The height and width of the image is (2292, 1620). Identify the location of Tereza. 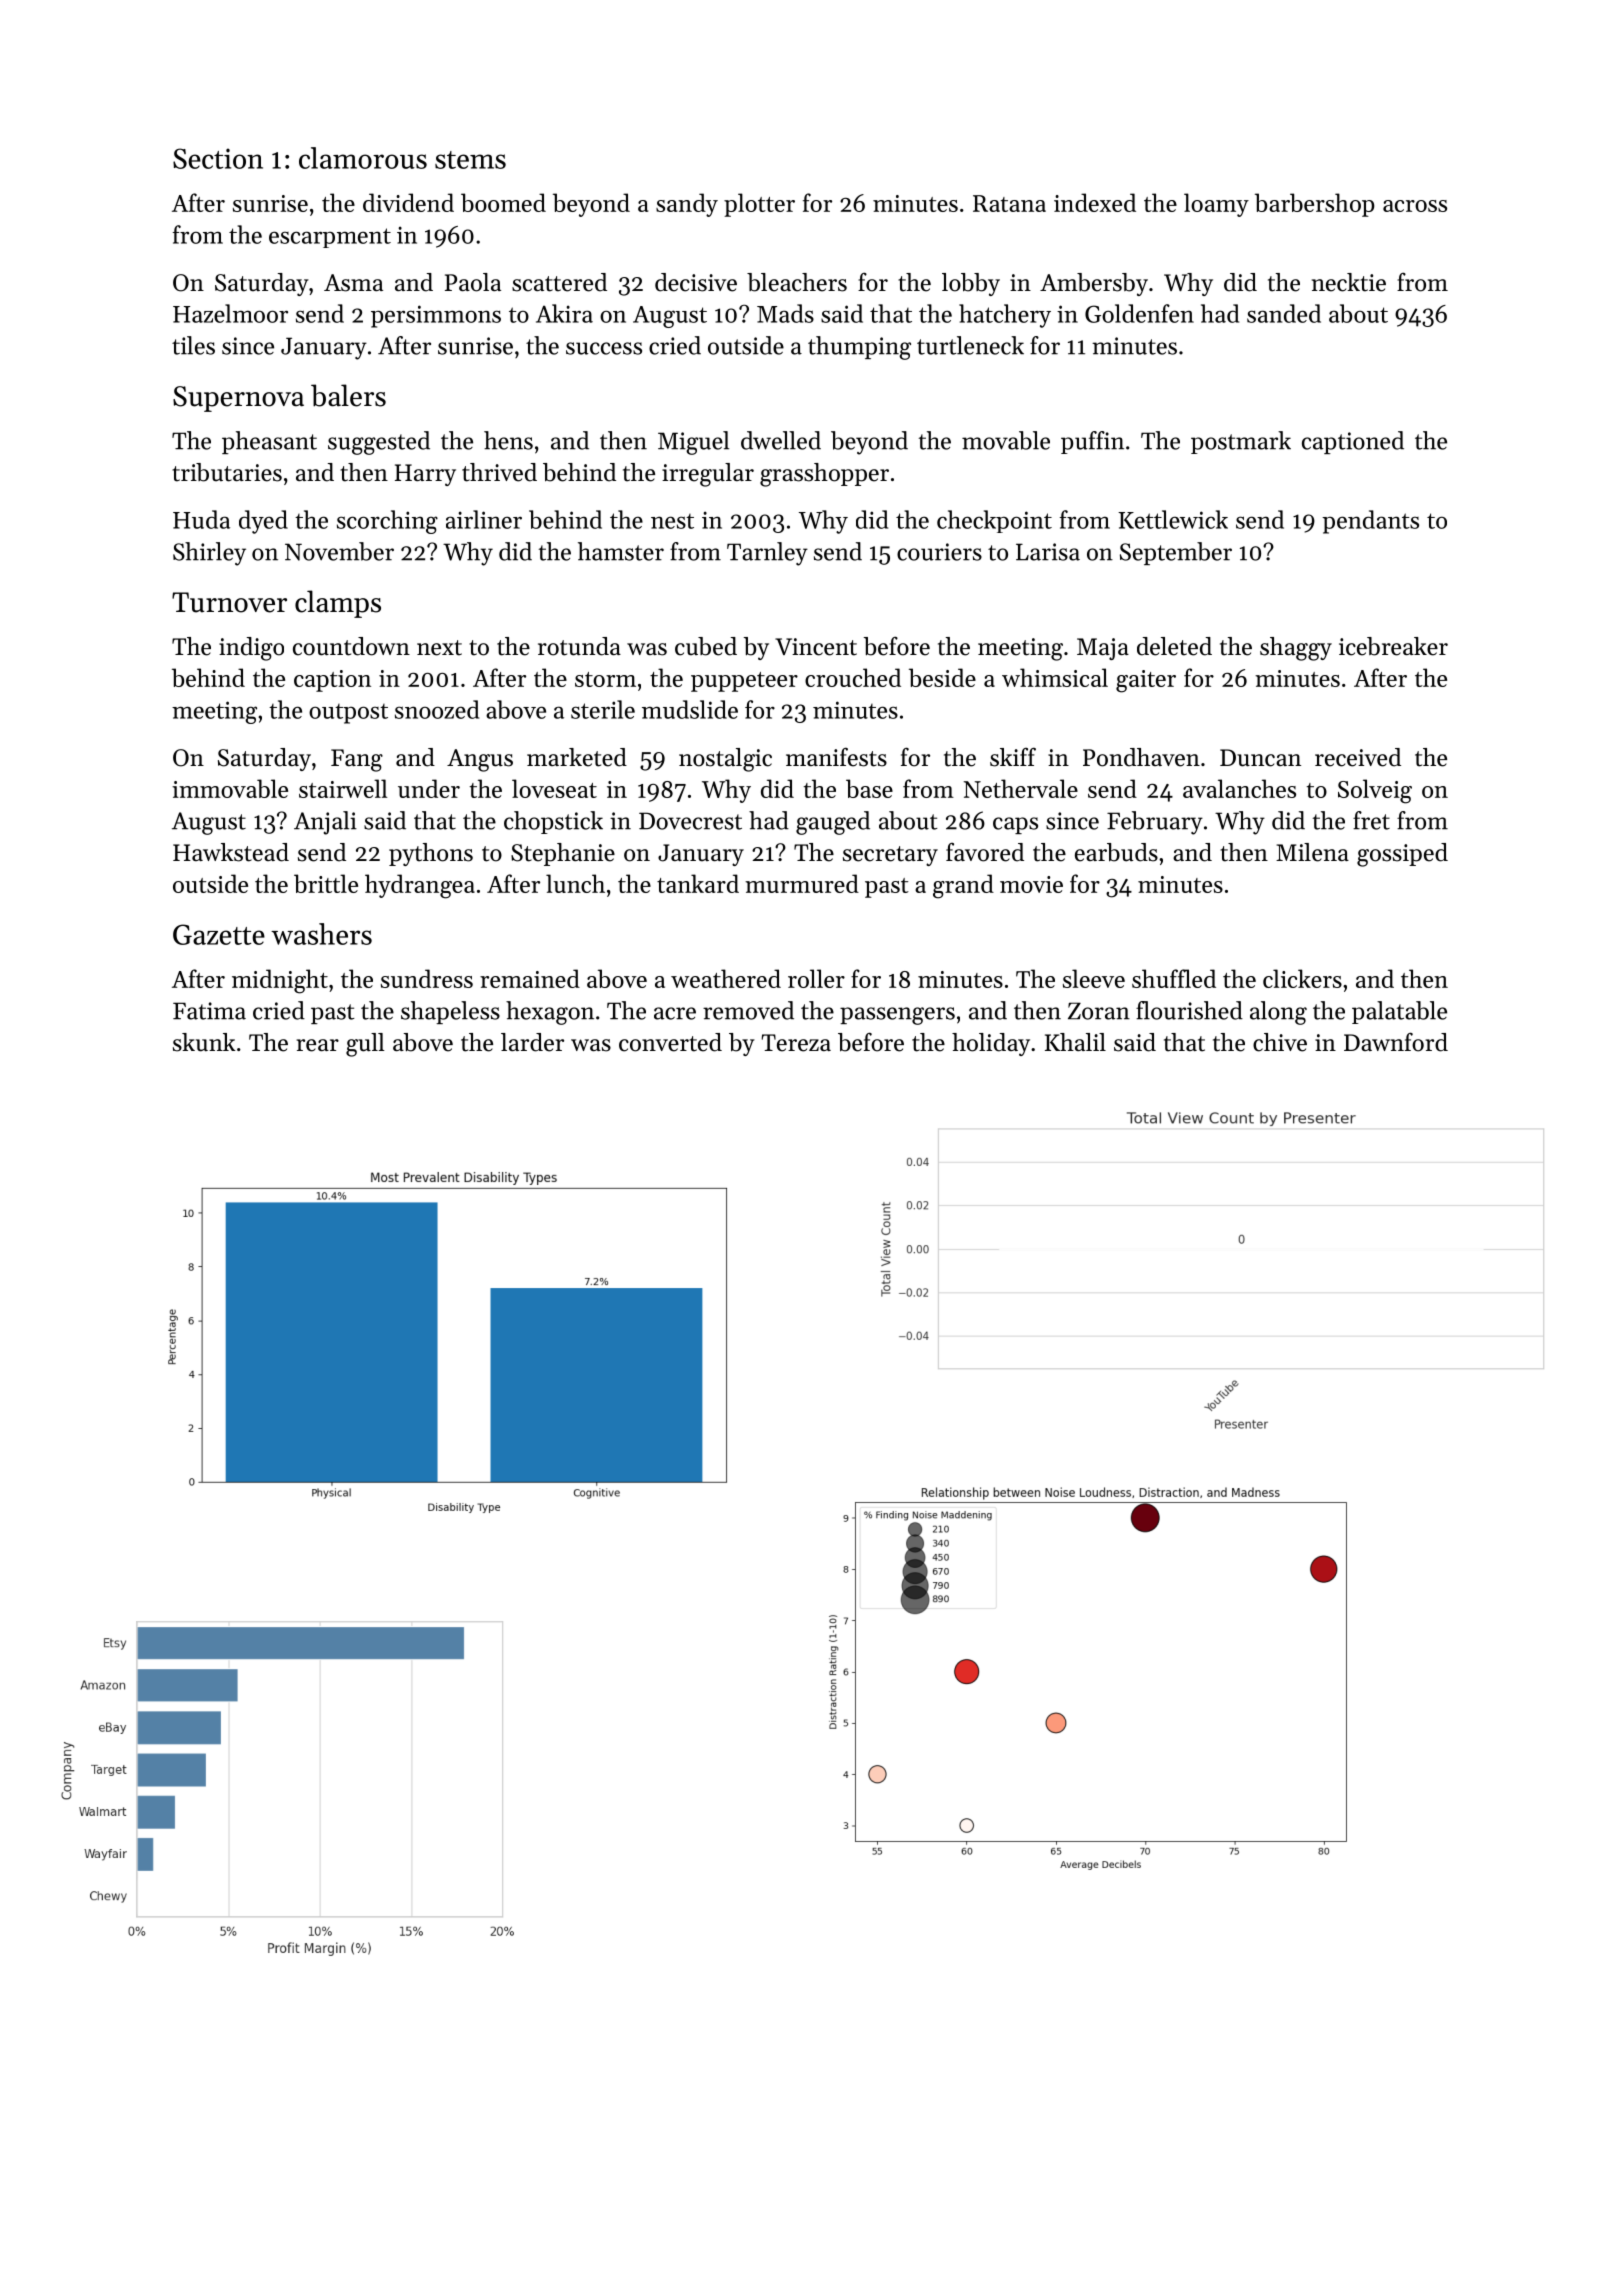
(796, 1043).
